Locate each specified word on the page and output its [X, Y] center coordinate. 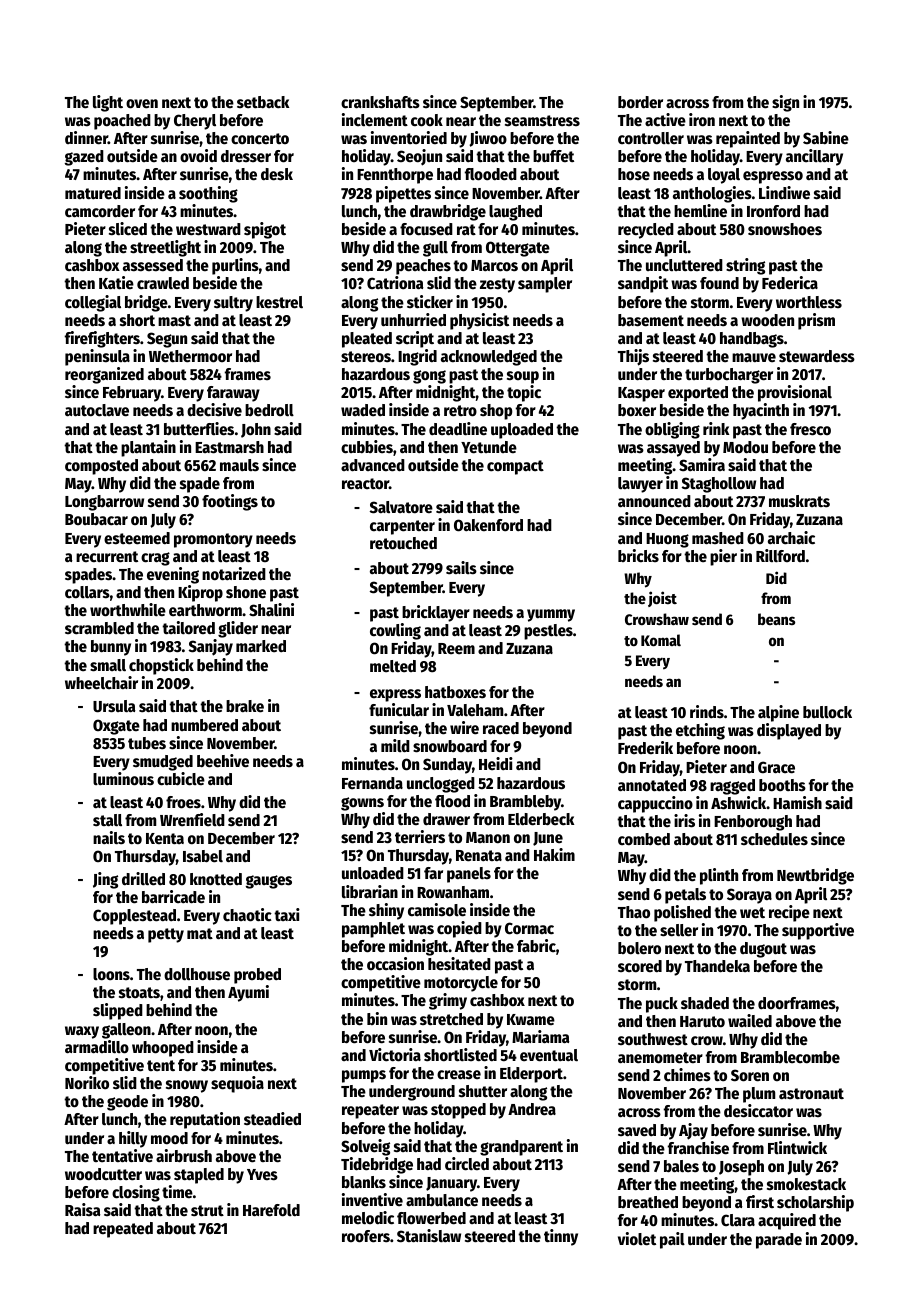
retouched [403, 543]
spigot [265, 230]
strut [207, 1211]
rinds [707, 711]
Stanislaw [429, 1236]
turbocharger [729, 376]
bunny [111, 648]
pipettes [403, 194]
